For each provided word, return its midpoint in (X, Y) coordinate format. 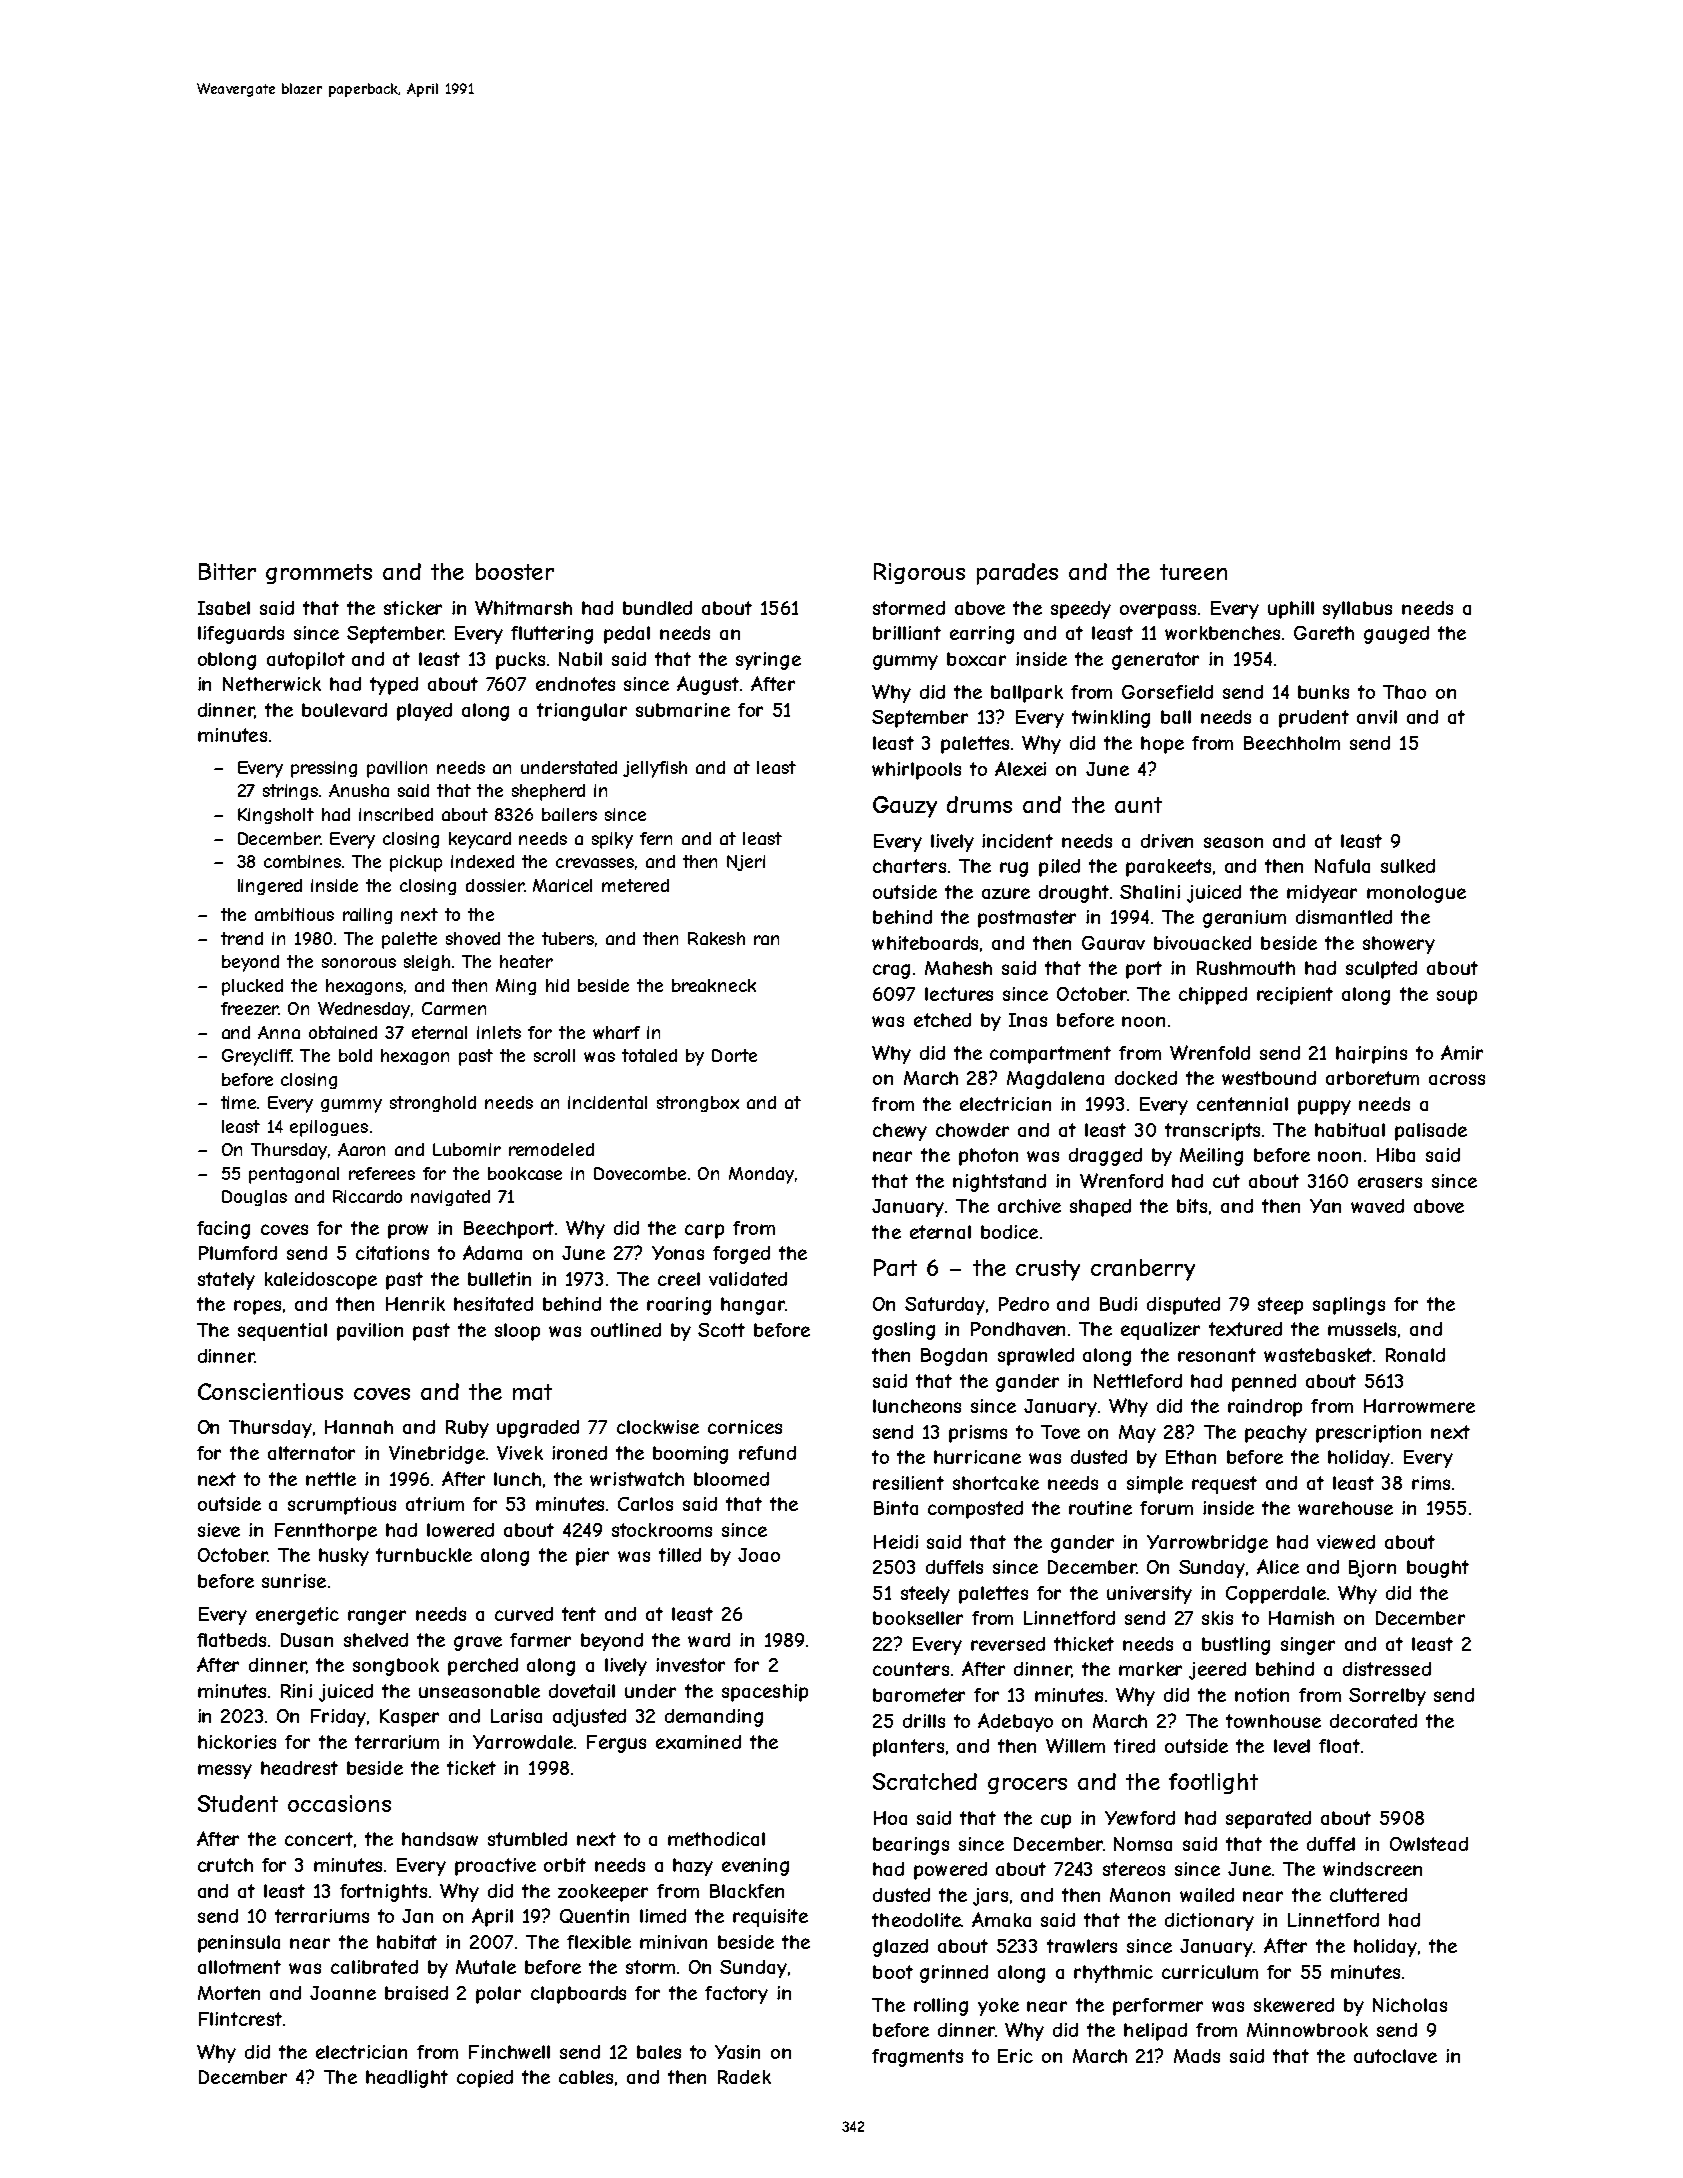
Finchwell (509, 2052)
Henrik (415, 1304)
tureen (1193, 572)
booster (515, 571)
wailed (1207, 1895)
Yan (1325, 1206)
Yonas (678, 1253)
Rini (296, 1691)
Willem (1075, 1745)
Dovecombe (640, 1173)
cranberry (1143, 1270)
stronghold (433, 1104)
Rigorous (919, 573)
